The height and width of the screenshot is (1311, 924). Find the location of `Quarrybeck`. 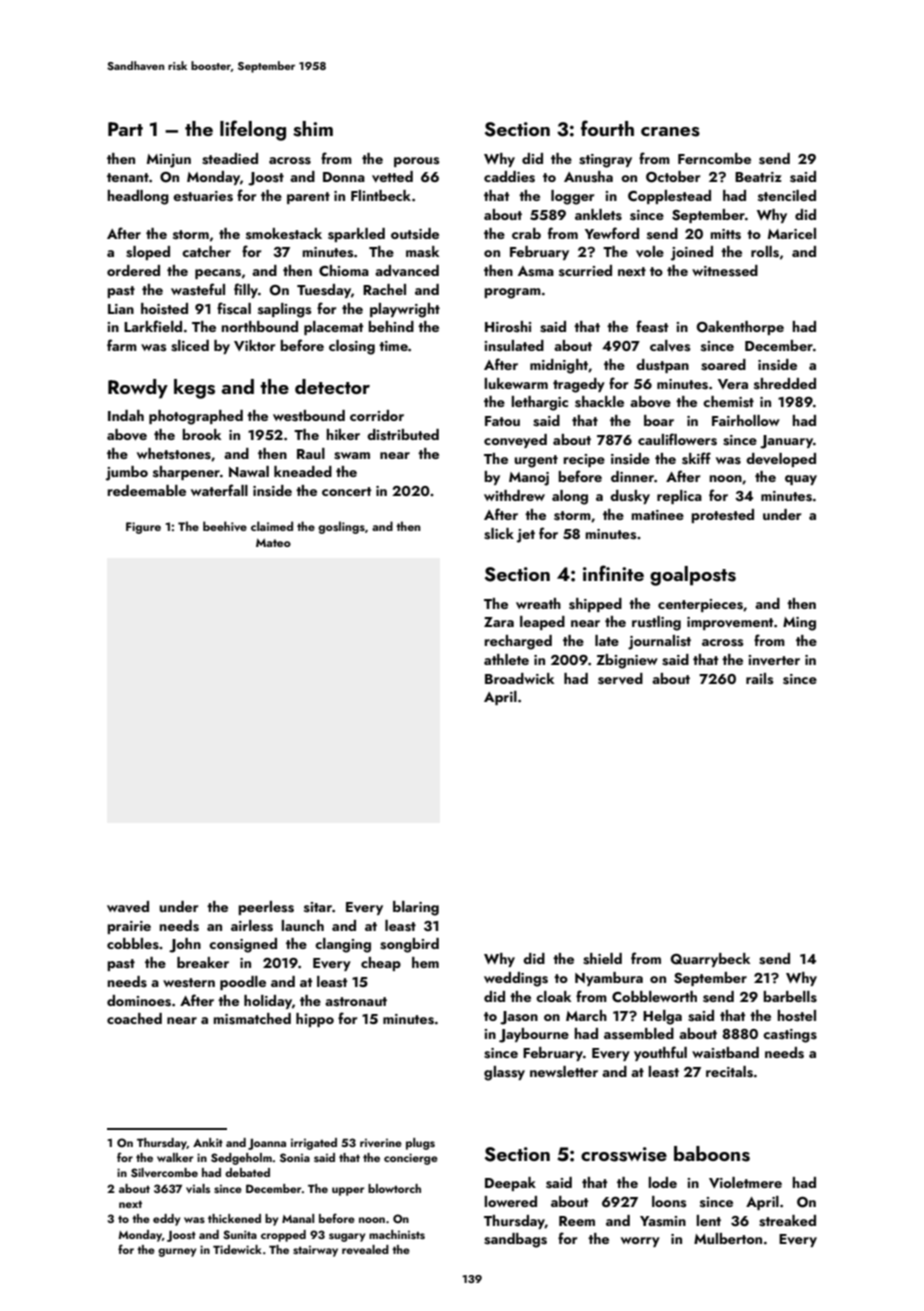

Quarrybeck is located at coordinates (710, 960).
